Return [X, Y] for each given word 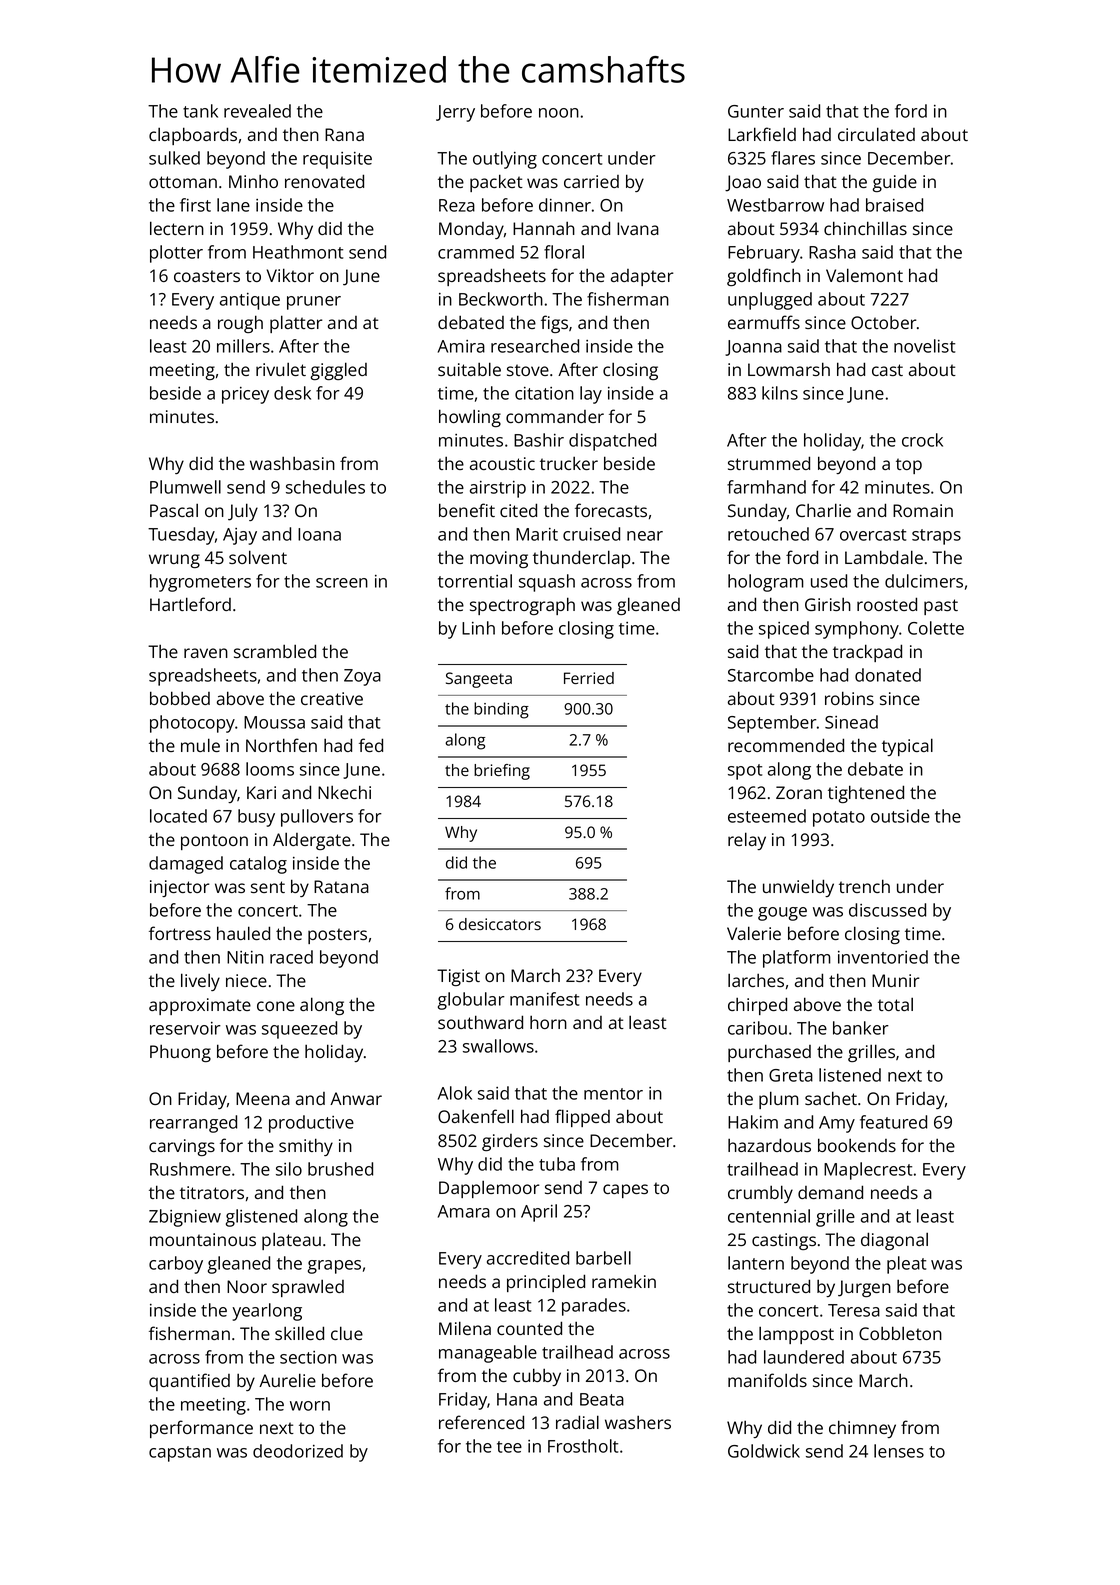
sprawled [308, 1288]
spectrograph [522, 606]
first [195, 205]
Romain [923, 510]
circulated [876, 134]
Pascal [174, 510]
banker [861, 1028]
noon [559, 113]
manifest [544, 999]
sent [268, 887]
